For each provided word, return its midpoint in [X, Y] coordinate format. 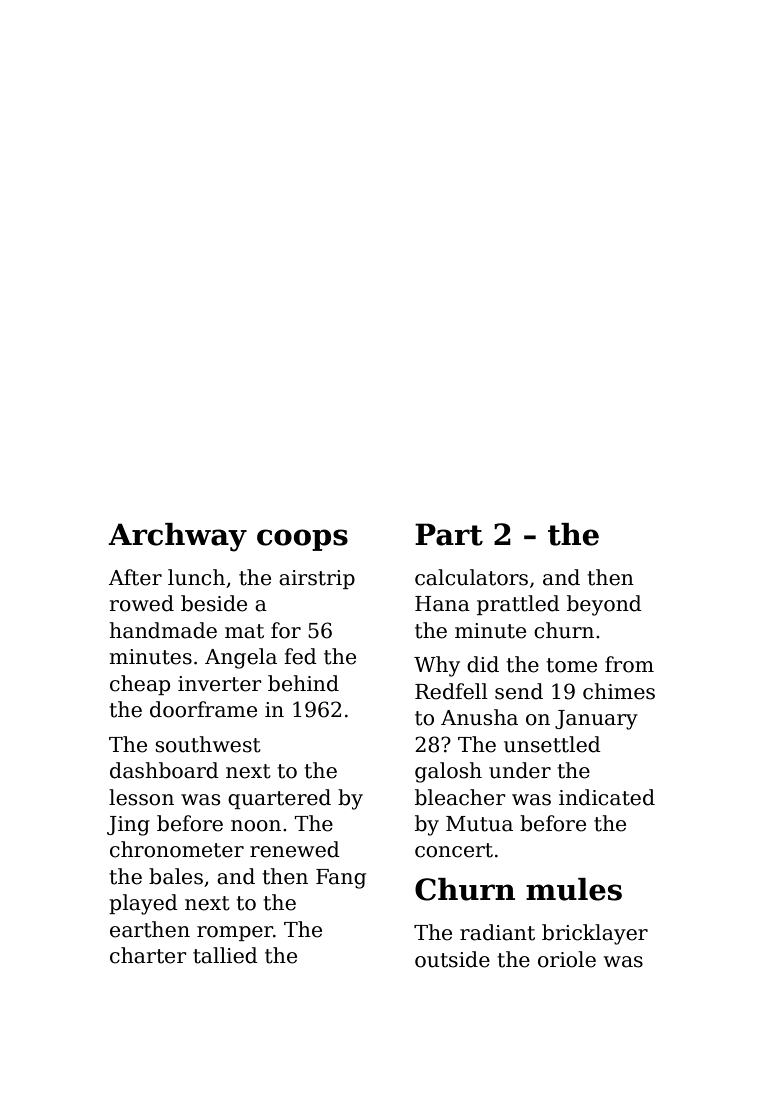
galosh [448, 772]
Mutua [479, 824]
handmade [163, 630]
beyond [604, 605]
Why [437, 666]
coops [302, 540]
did [483, 664]
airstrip [317, 579]
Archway [177, 537]
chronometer [177, 849]
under [520, 770]
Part [449, 534]
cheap [140, 685]
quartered [279, 799]
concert [454, 850]
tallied [225, 955]
